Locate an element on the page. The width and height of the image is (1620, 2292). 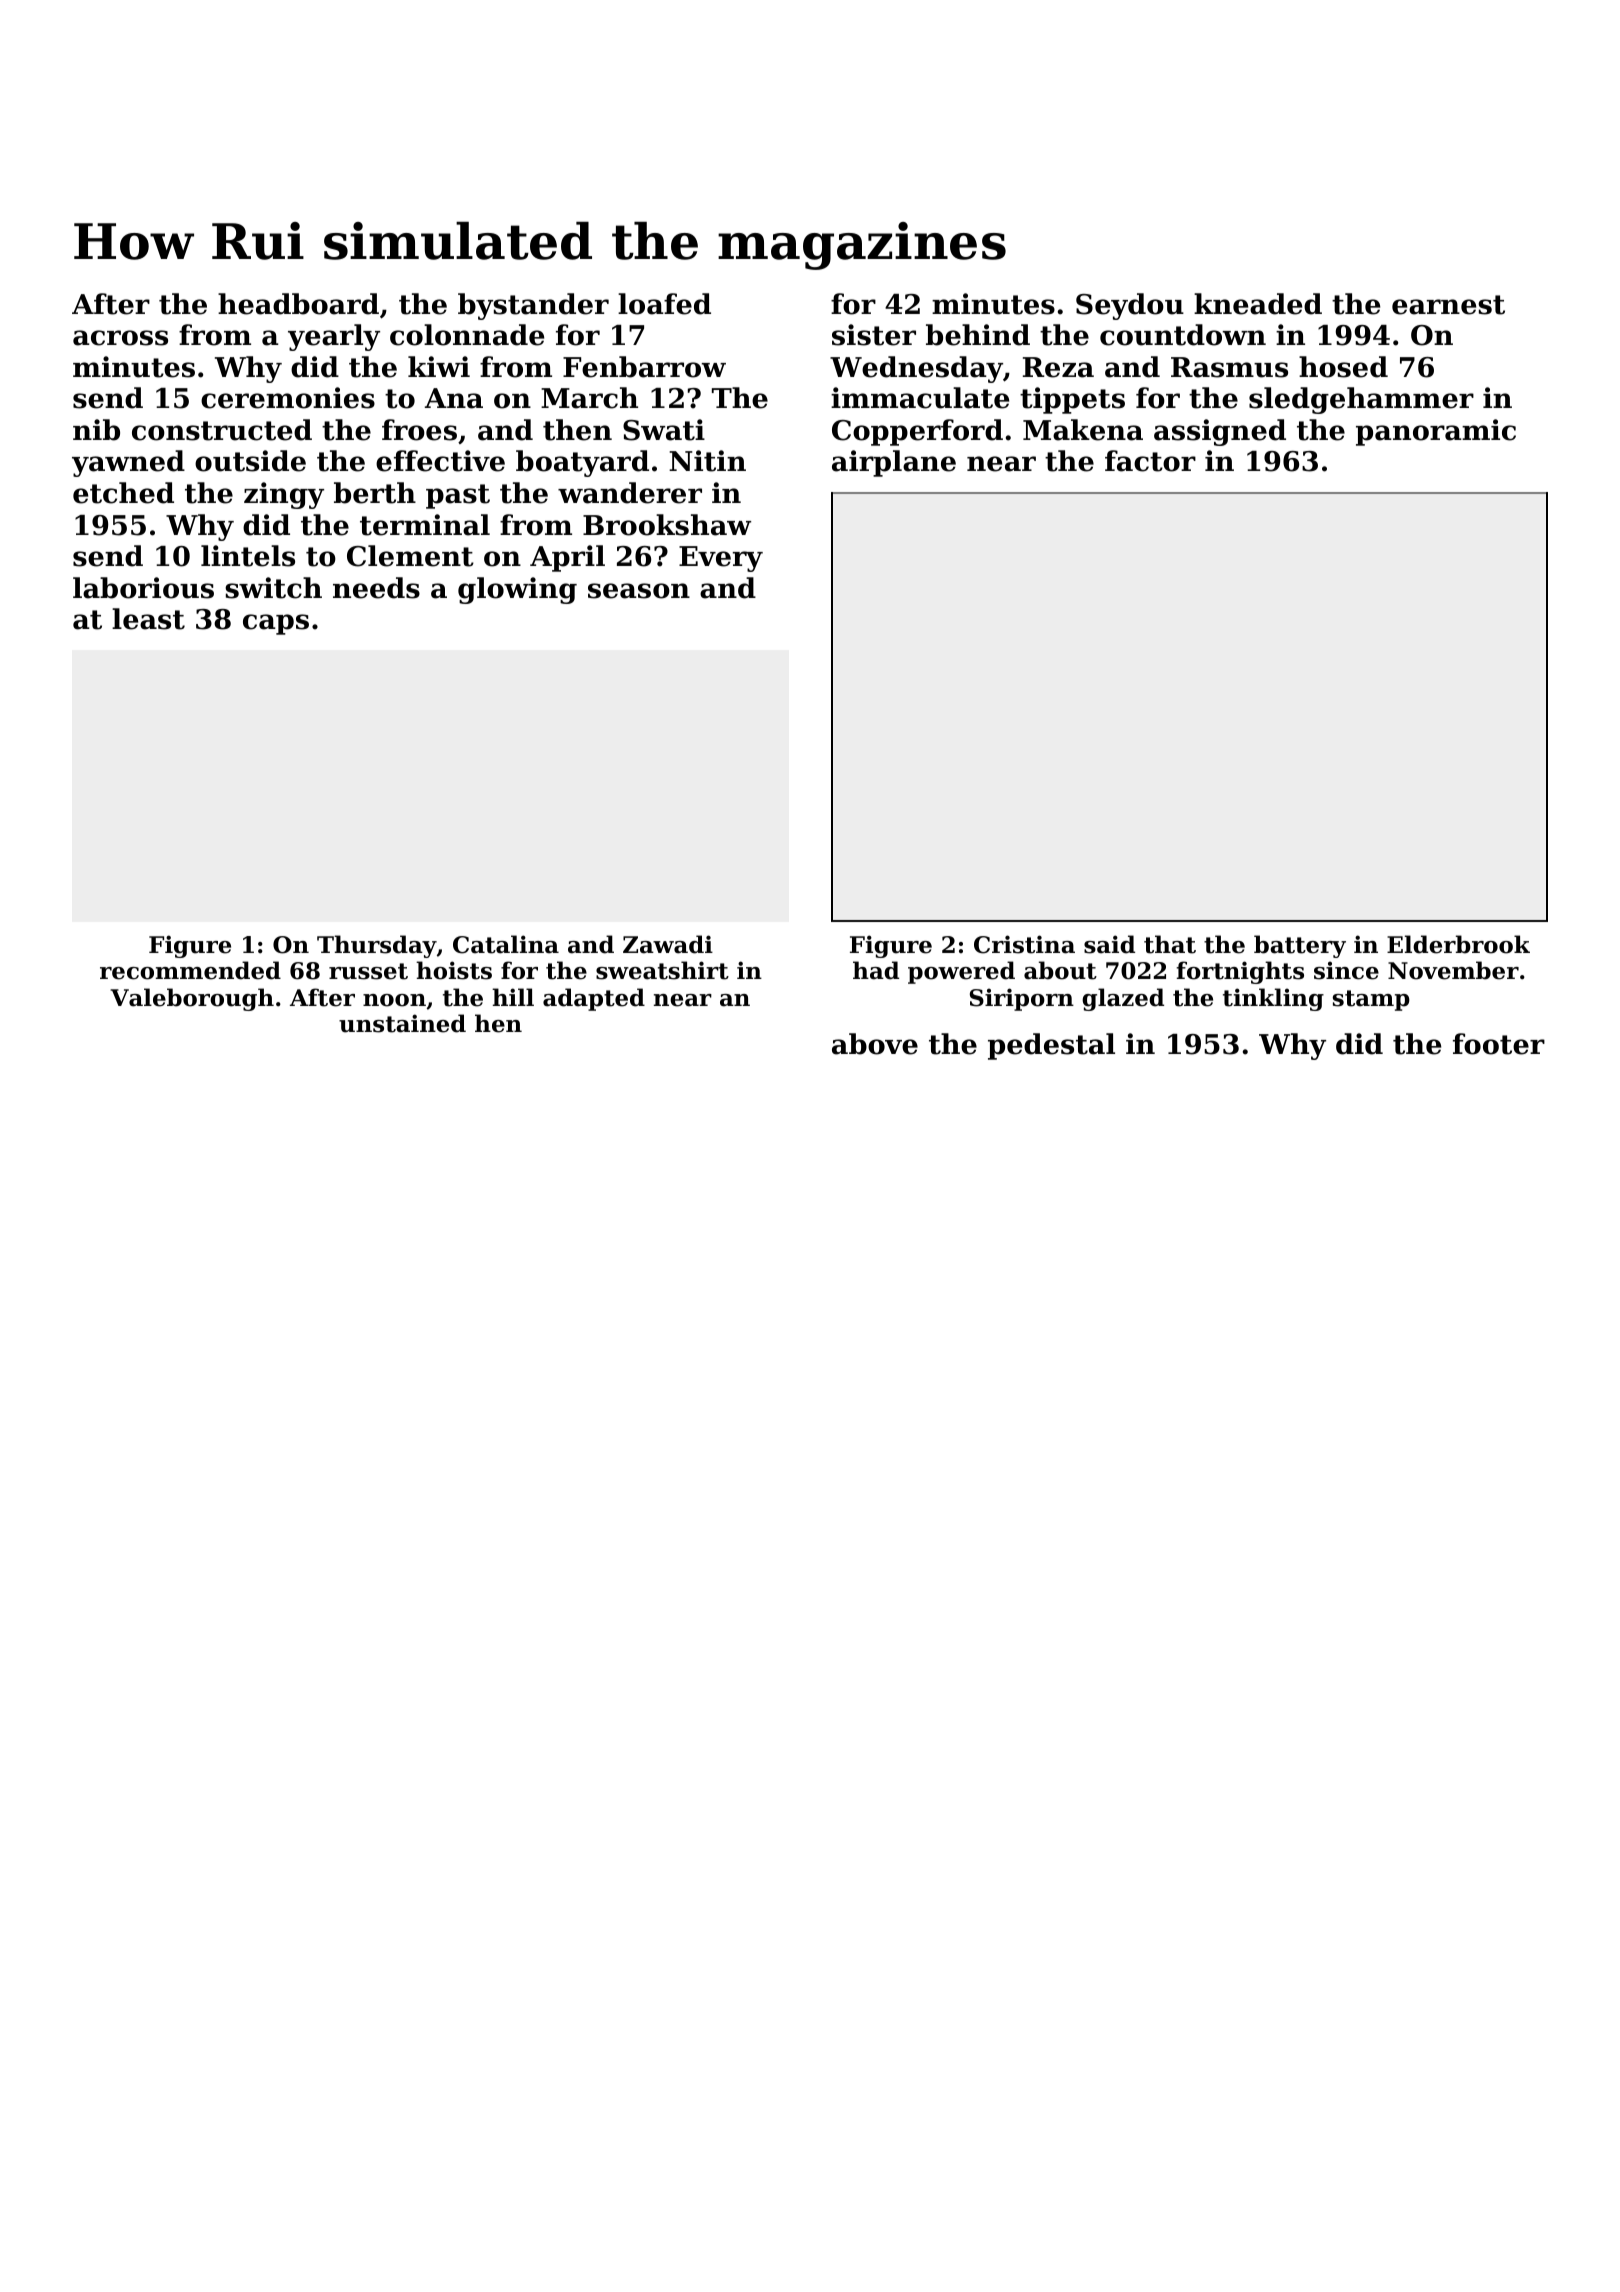
battery is located at coordinates (1300, 946).
